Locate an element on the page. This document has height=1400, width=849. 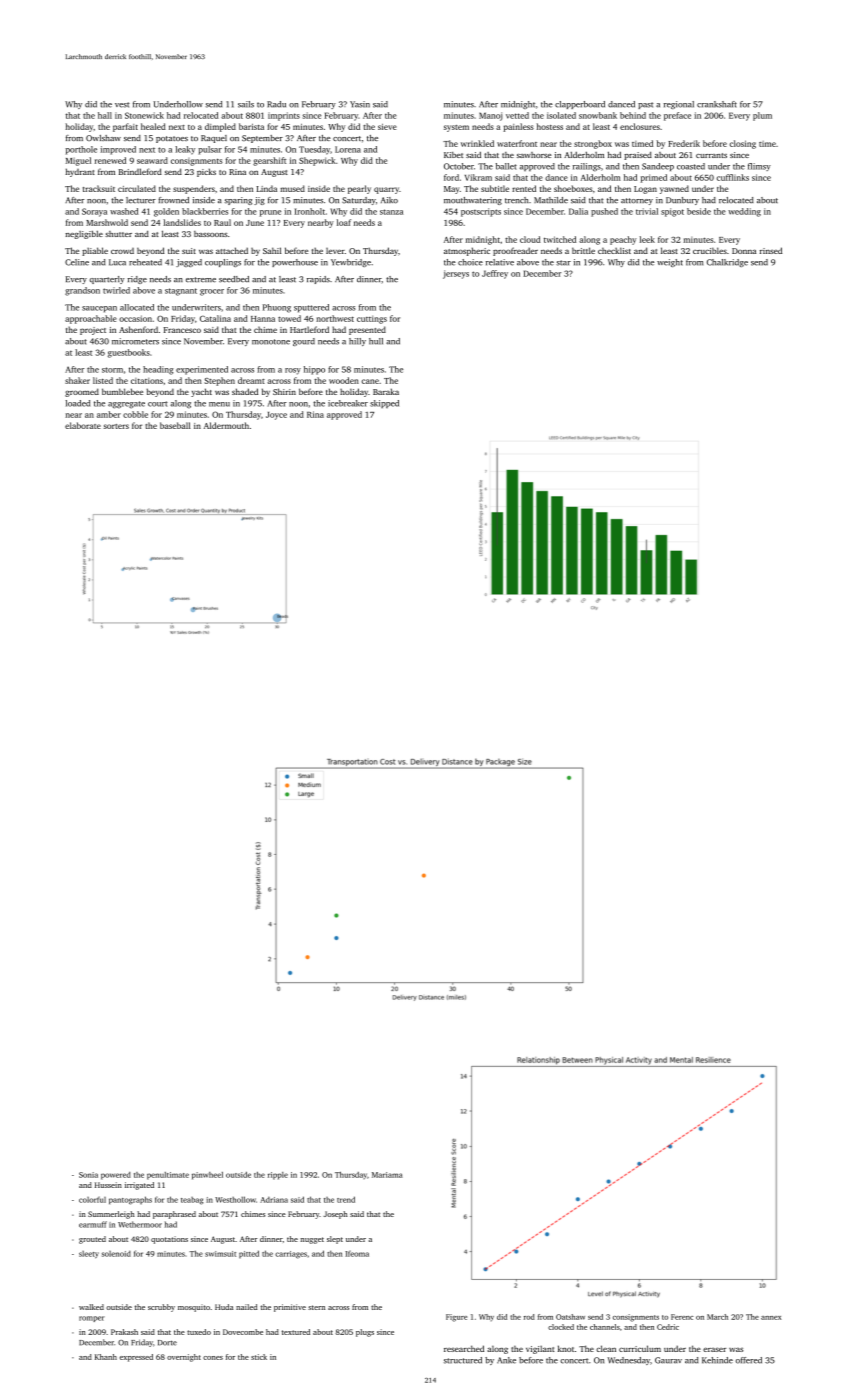
Ferenc is located at coordinates (682, 1317).
